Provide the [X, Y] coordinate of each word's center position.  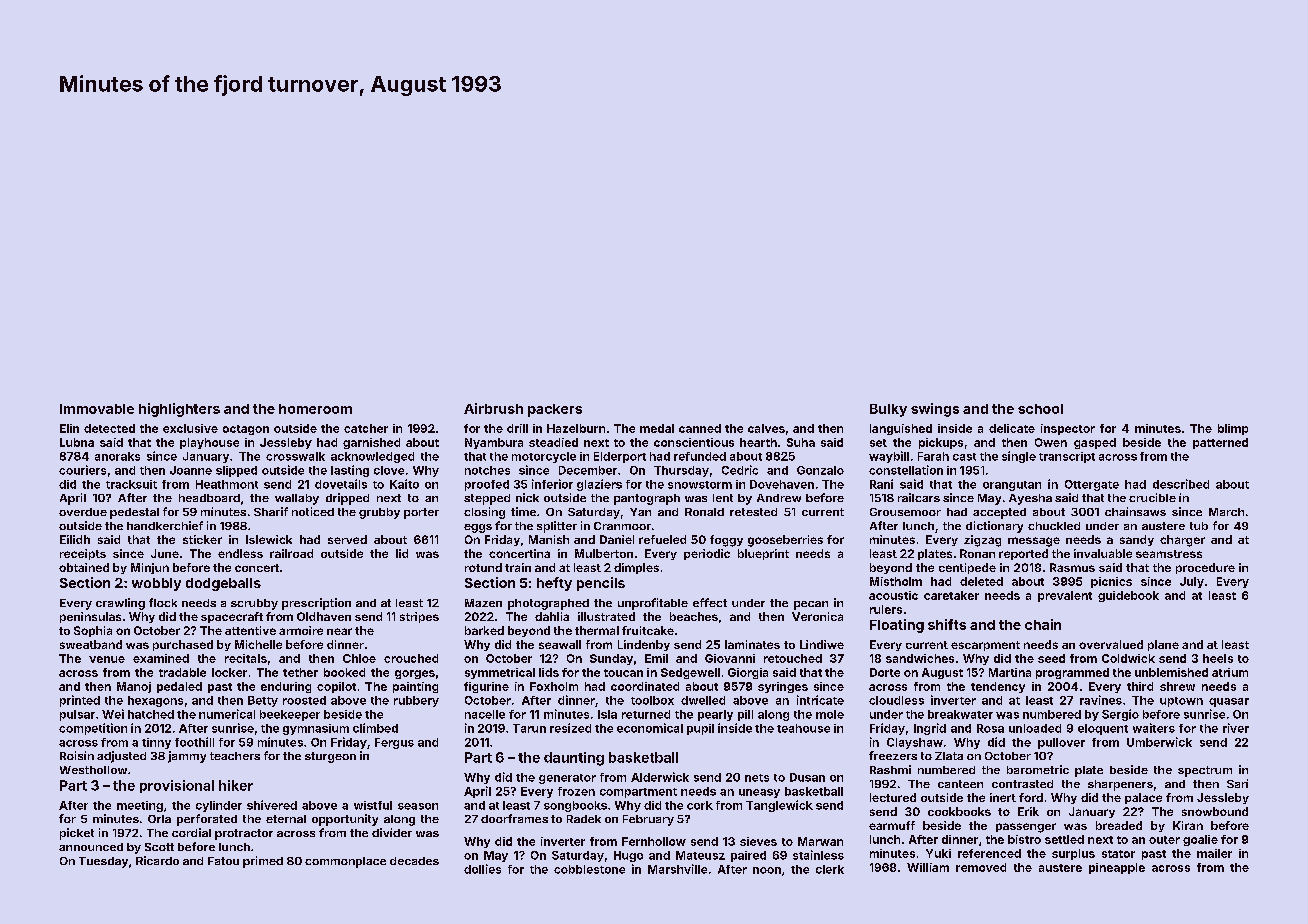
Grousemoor [905, 512]
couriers [82, 470]
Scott [159, 847]
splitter [557, 527]
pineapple [1117, 868]
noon [767, 870]
